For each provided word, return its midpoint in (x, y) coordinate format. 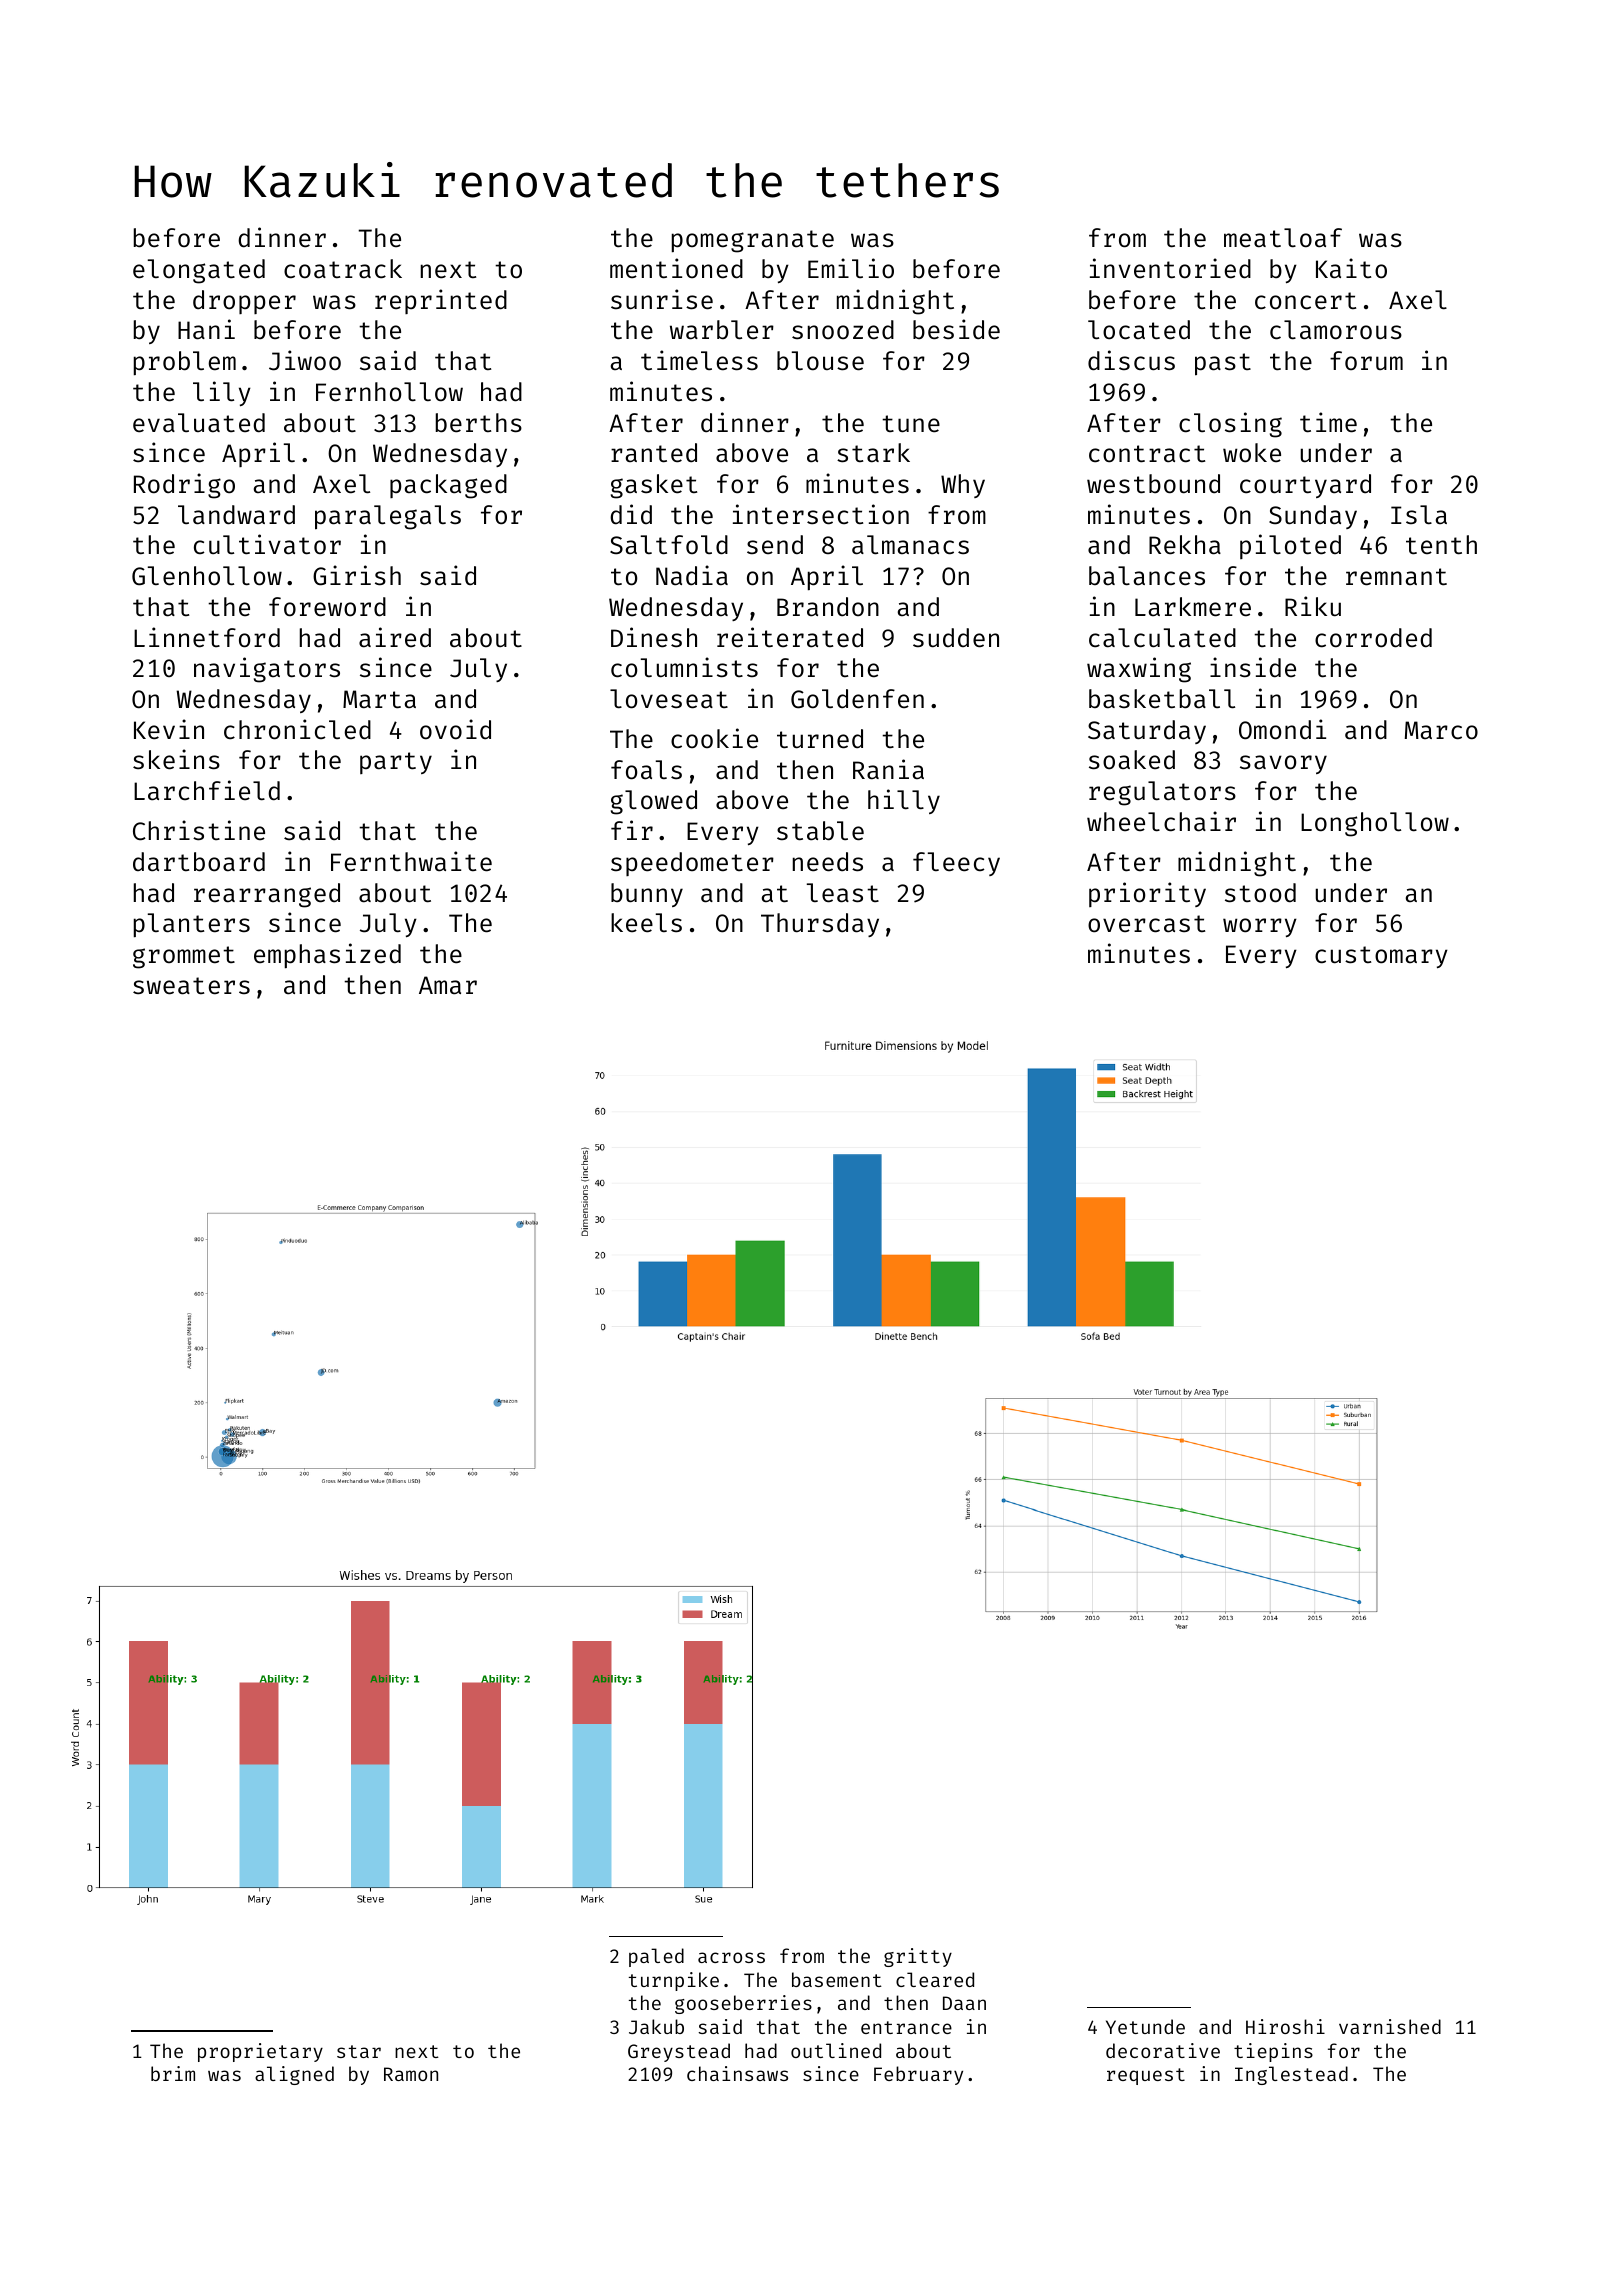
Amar (448, 985)
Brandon (828, 607)
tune (911, 424)
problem (185, 363)
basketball (1162, 699)
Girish (357, 575)
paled (656, 1957)
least (843, 893)
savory (1283, 764)
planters (192, 925)
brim (173, 2073)
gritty (918, 1957)
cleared (935, 1979)
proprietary (260, 2052)
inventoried (1170, 268)
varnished (1390, 2026)
